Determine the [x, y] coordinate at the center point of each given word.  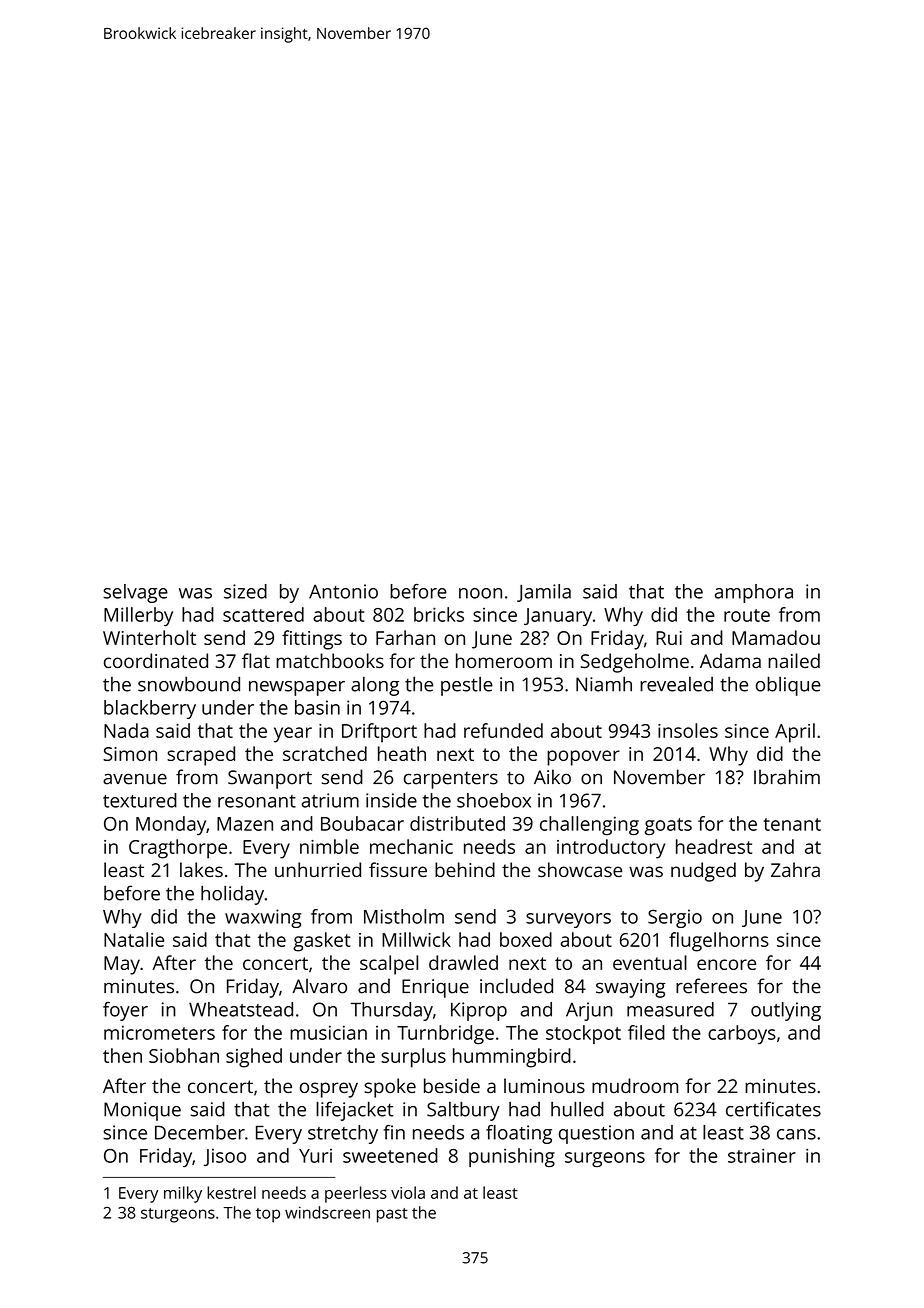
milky [183, 1194]
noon [480, 593]
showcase [580, 869]
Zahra [795, 869]
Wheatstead [241, 1009]
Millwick [416, 939]
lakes [201, 869]
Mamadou [776, 637]
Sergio [675, 918]
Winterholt [149, 637]
